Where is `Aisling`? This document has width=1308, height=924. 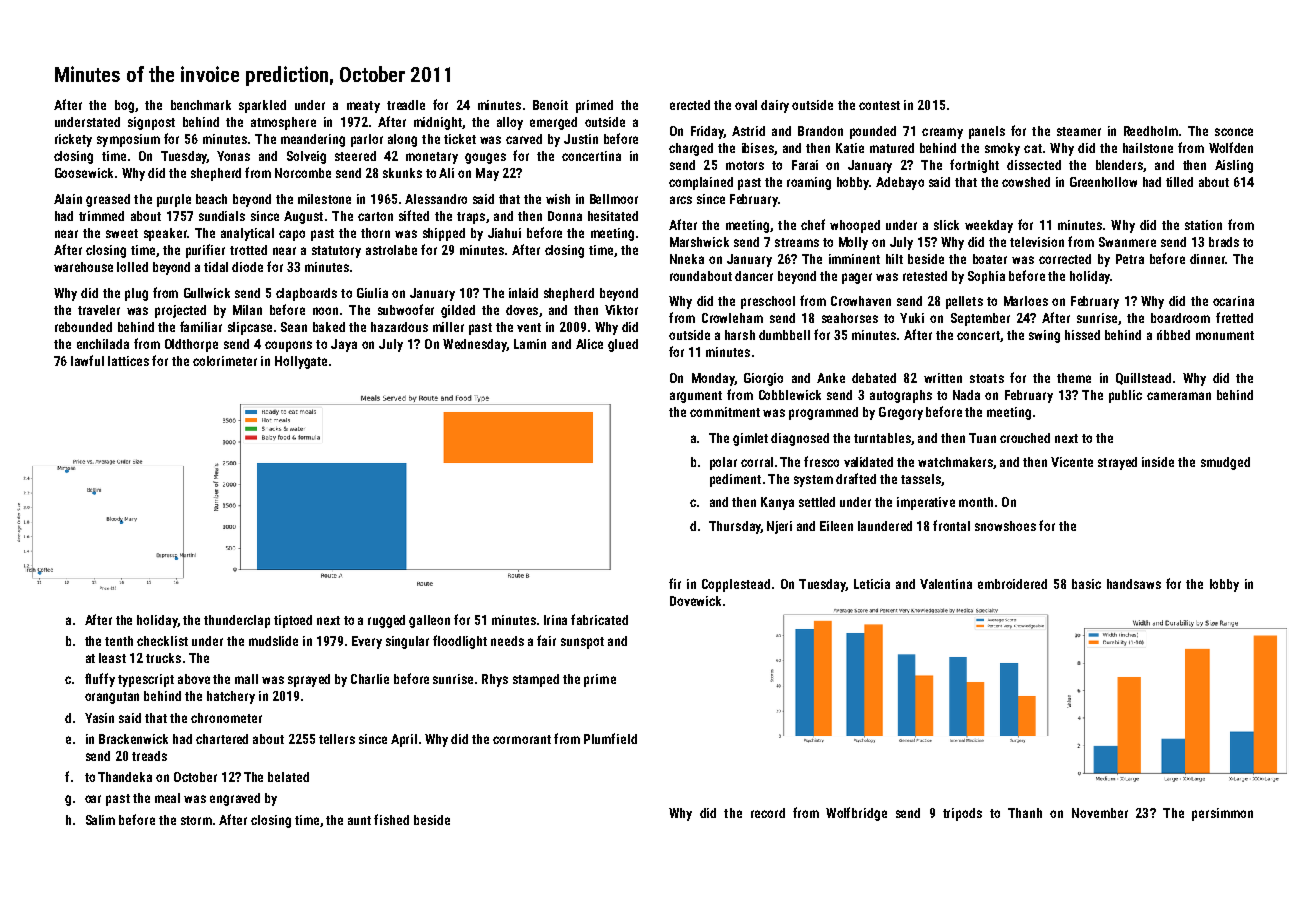 Aisling is located at coordinates (1234, 166).
